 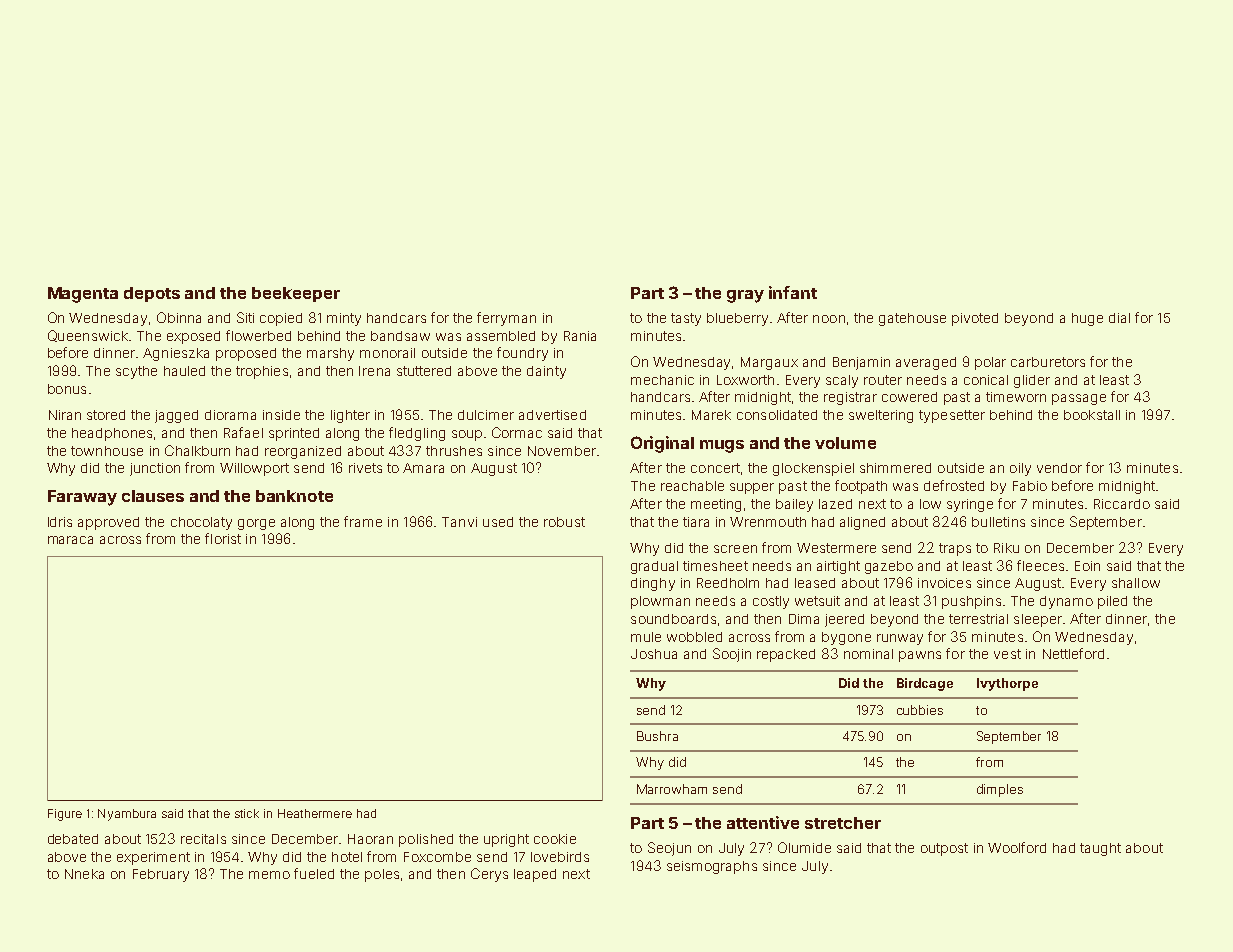 What do you see at coordinates (1092, 415) in the image?
I see `bookstall` at bounding box center [1092, 415].
